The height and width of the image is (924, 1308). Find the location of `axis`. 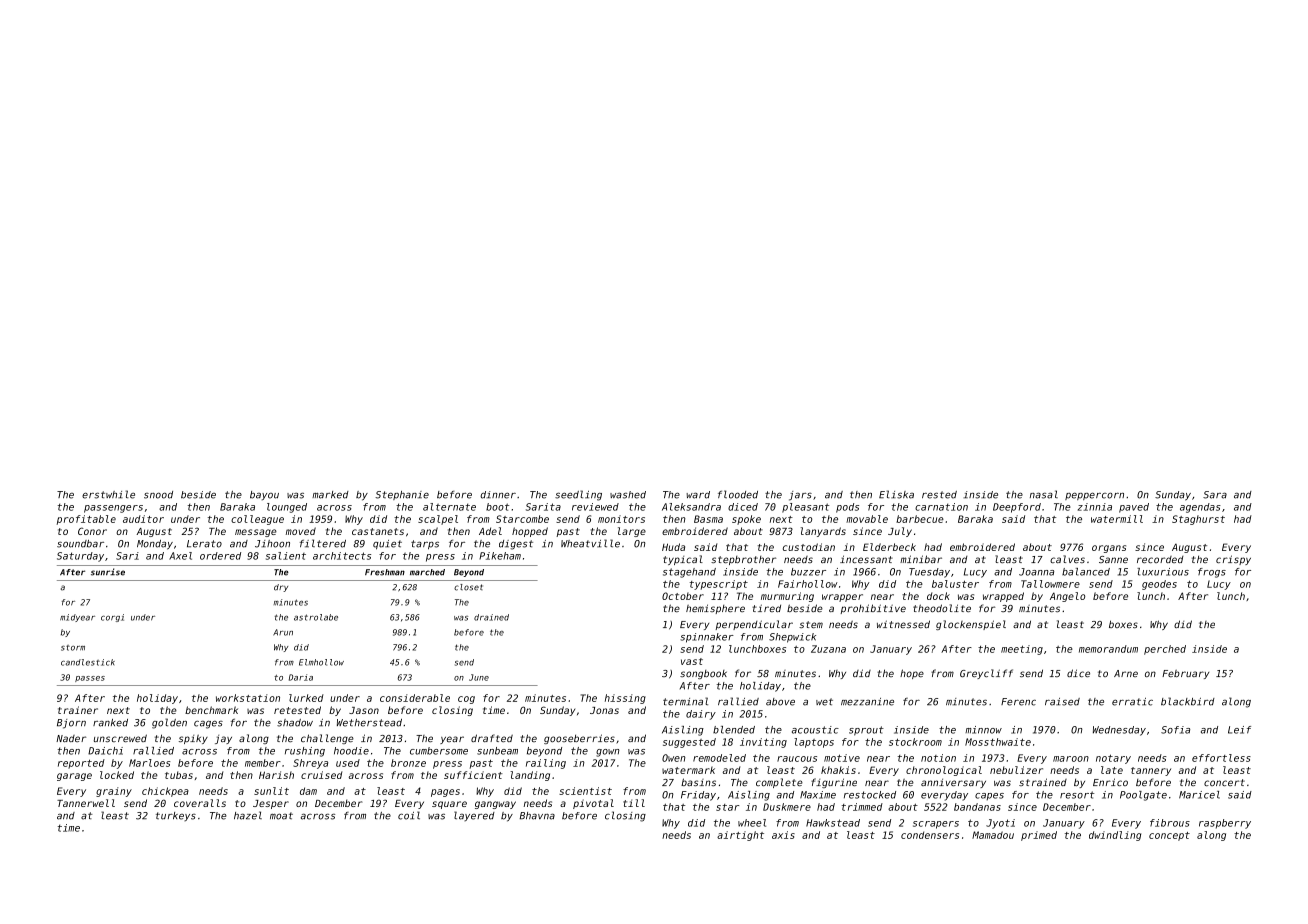

axis is located at coordinates (783, 835).
